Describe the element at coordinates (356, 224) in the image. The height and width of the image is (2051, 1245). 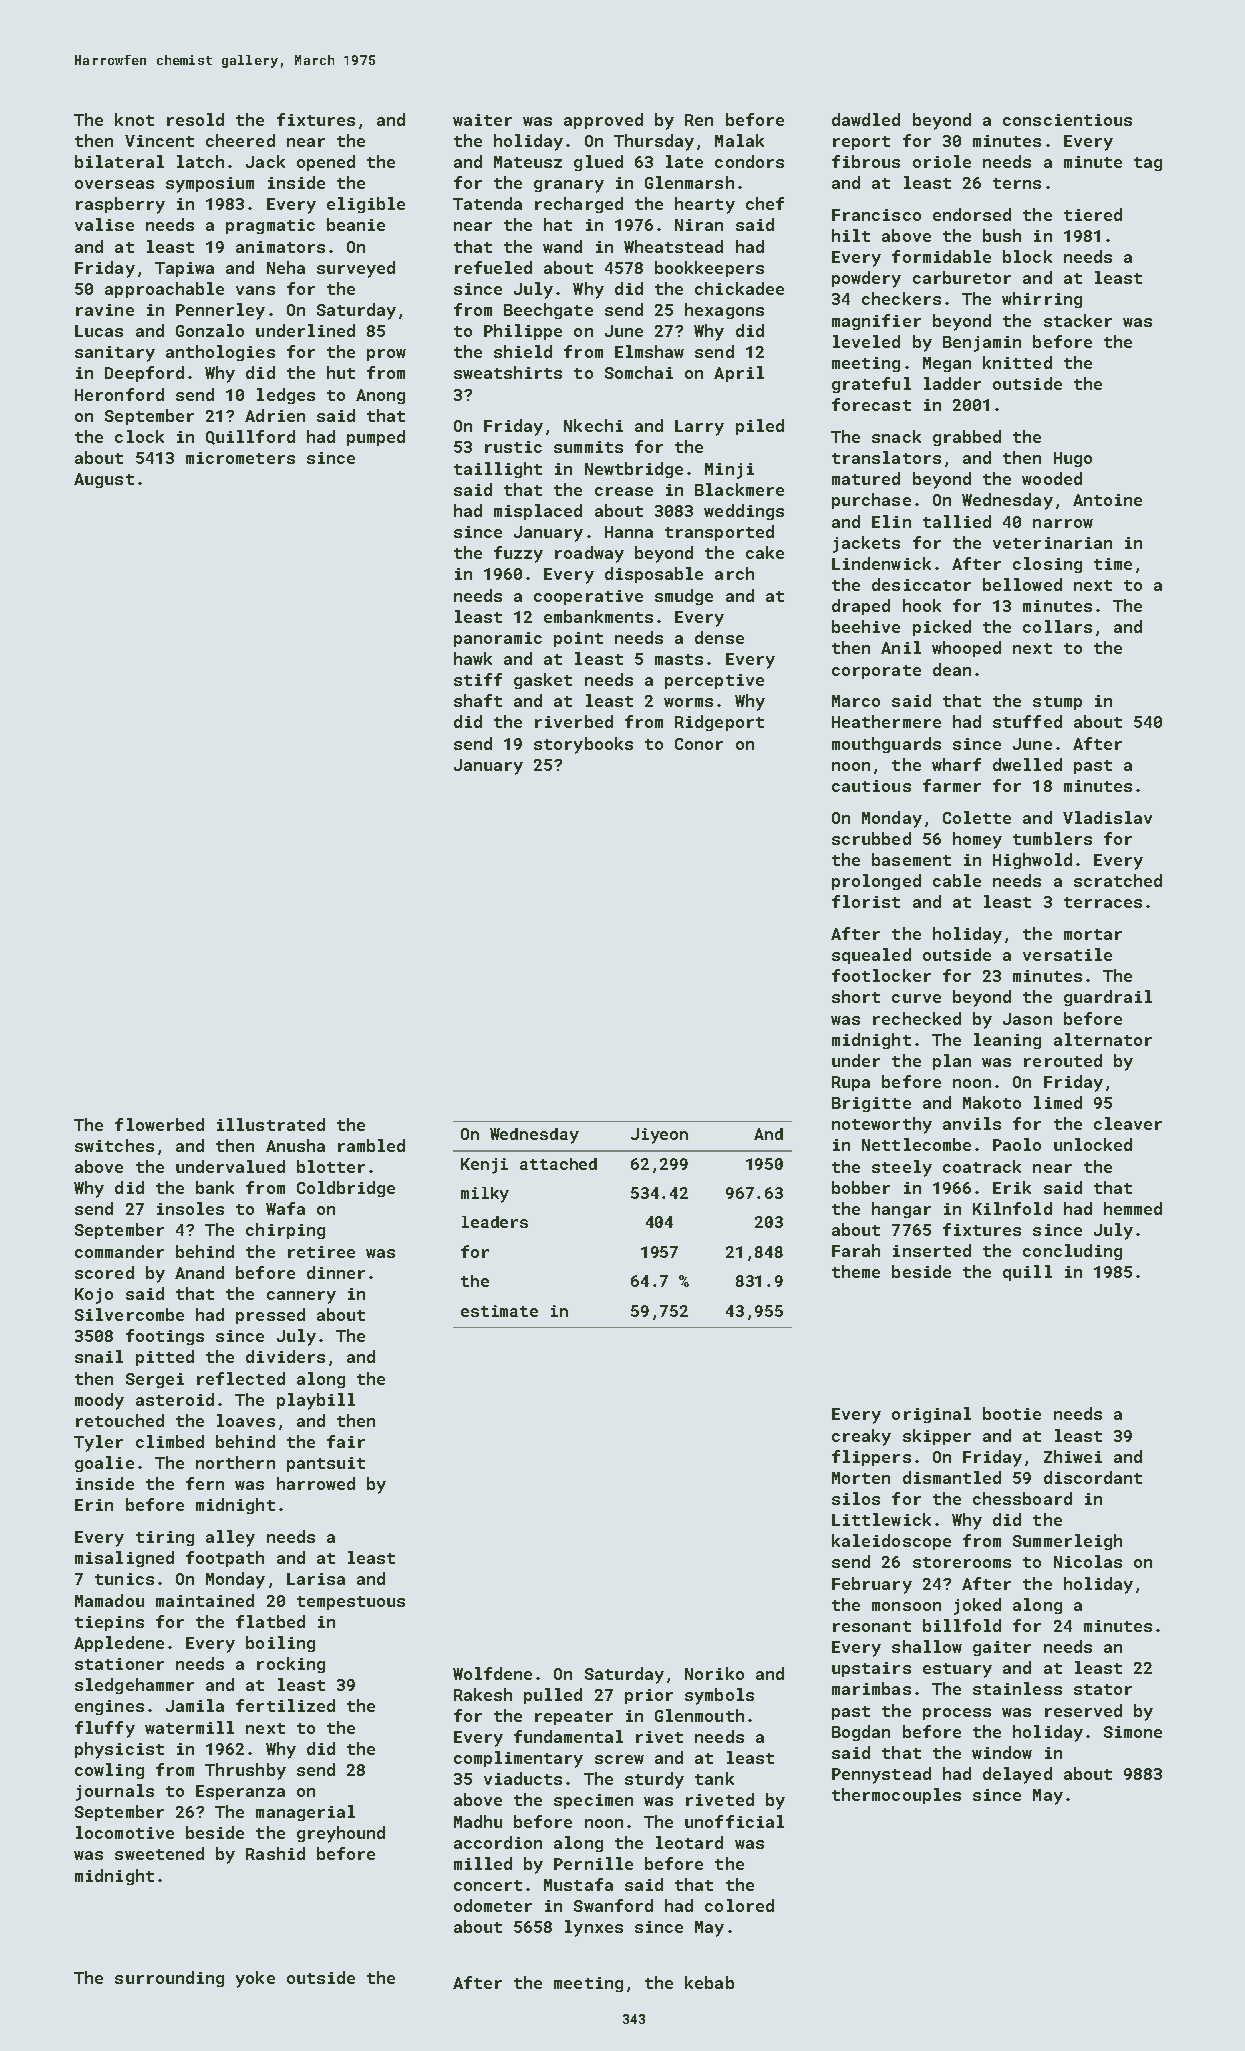
I see `beanie` at that location.
